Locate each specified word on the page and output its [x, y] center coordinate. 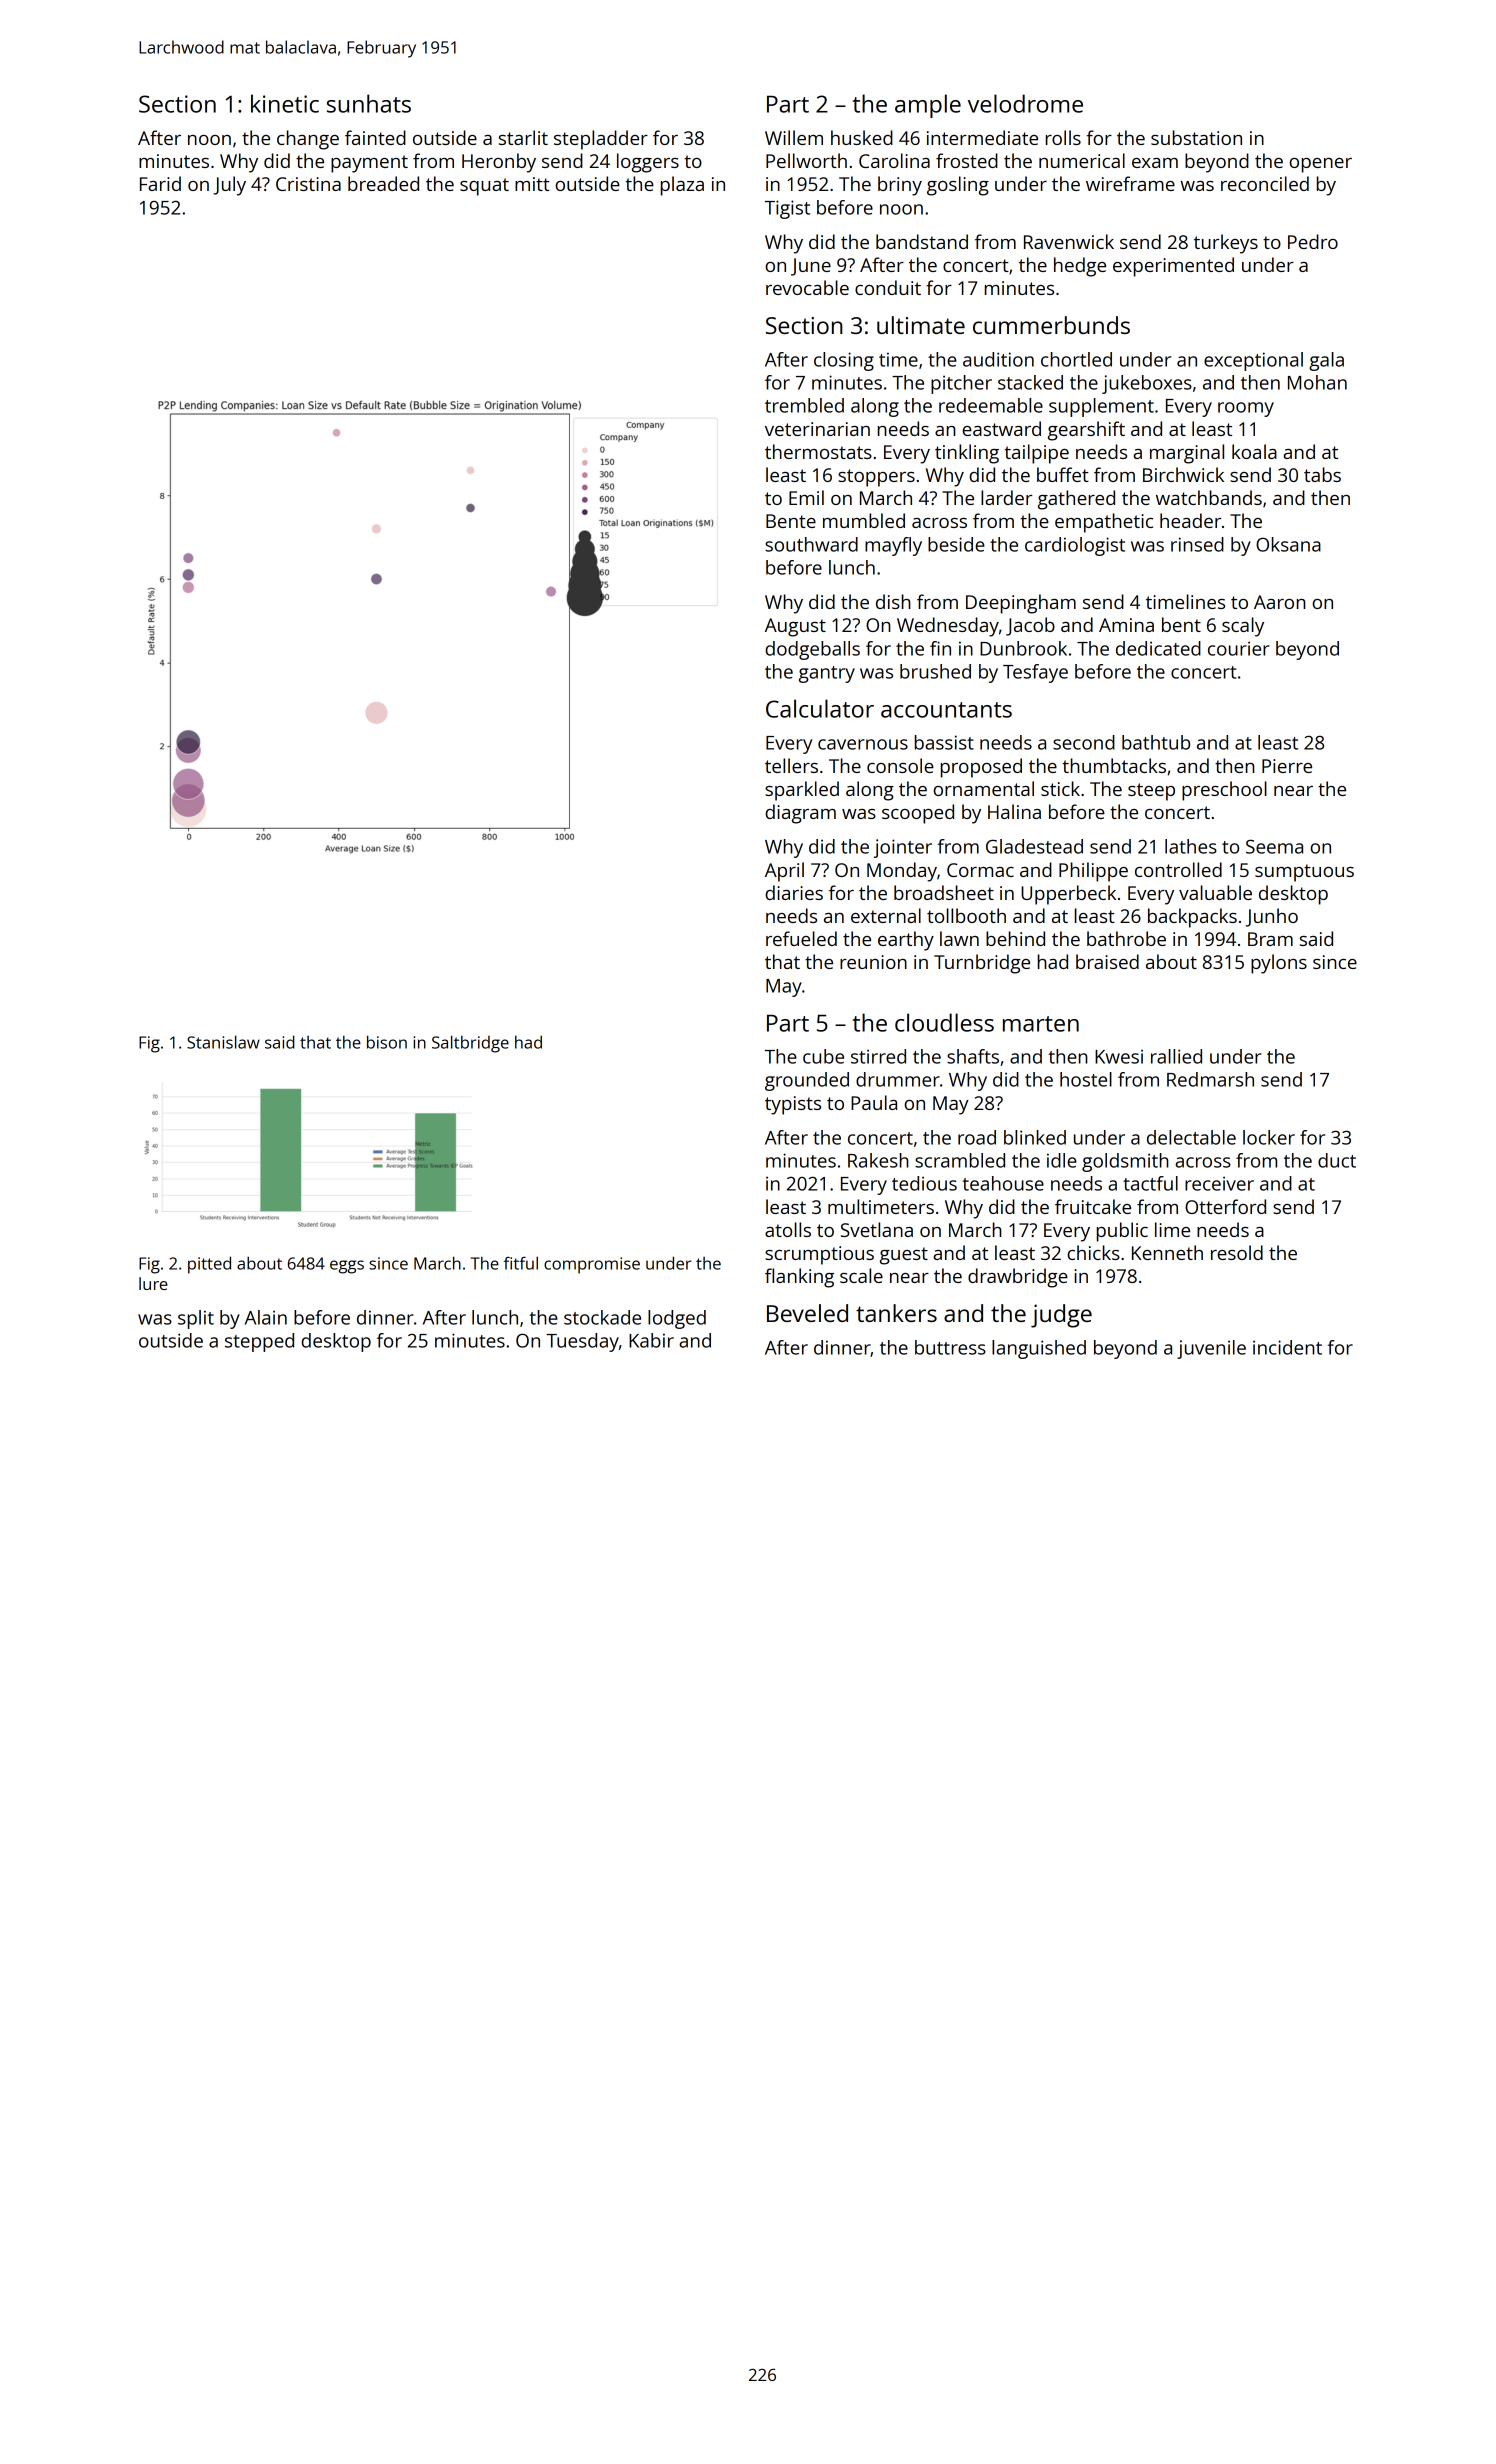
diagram [800, 814]
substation [1196, 137]
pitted [209, 1265]
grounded [807, 1081]
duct [1337, 1160]
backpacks [1192, 918]
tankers [896, 1313]
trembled [804, 405]
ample [928, 106]
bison [387, 1042]
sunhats [369, 103]
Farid [160, 183]
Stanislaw [223, 1042]
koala [1254, 451]
